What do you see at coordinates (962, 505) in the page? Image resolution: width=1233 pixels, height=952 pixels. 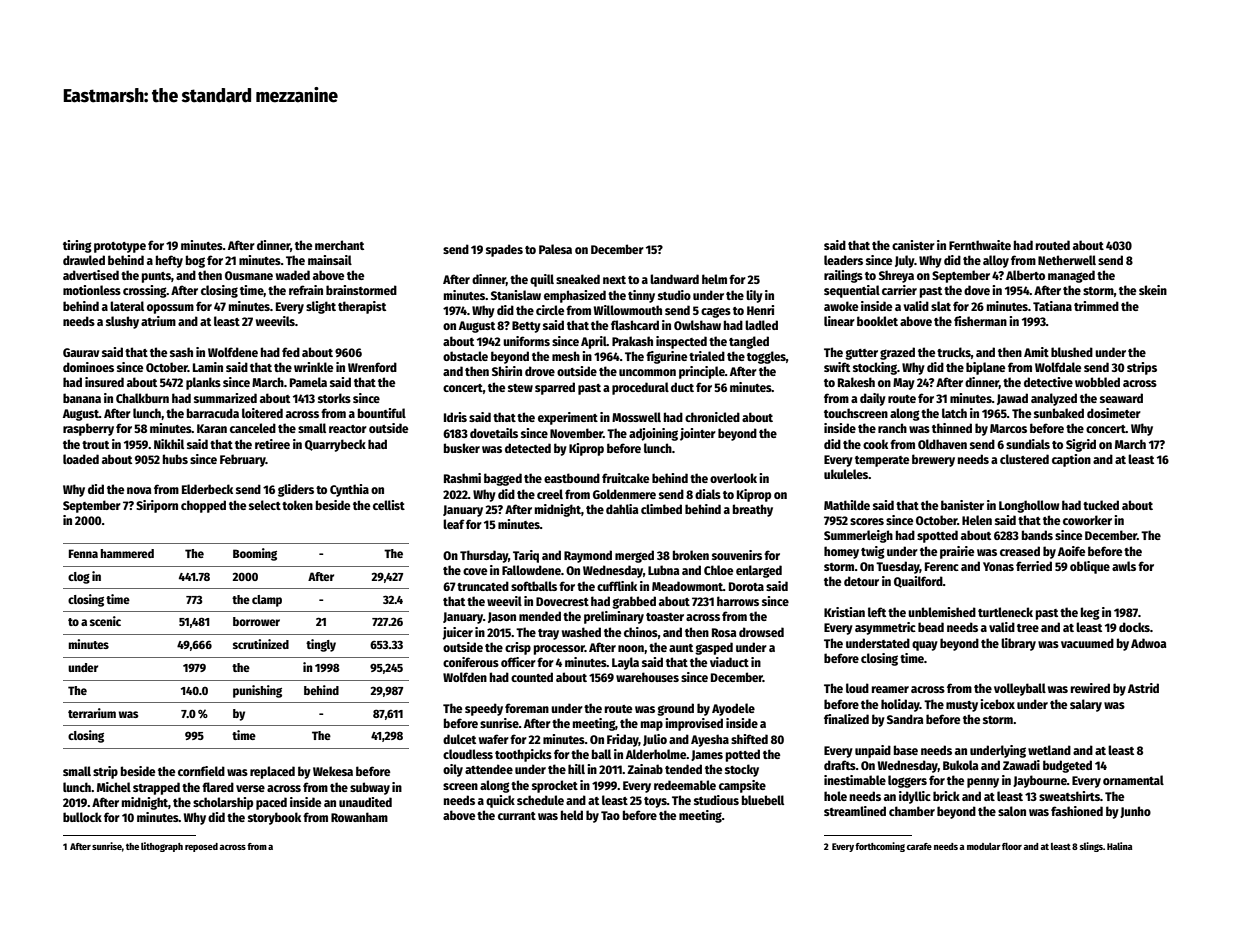 I see `banister` at bounding box center [962, 505].
